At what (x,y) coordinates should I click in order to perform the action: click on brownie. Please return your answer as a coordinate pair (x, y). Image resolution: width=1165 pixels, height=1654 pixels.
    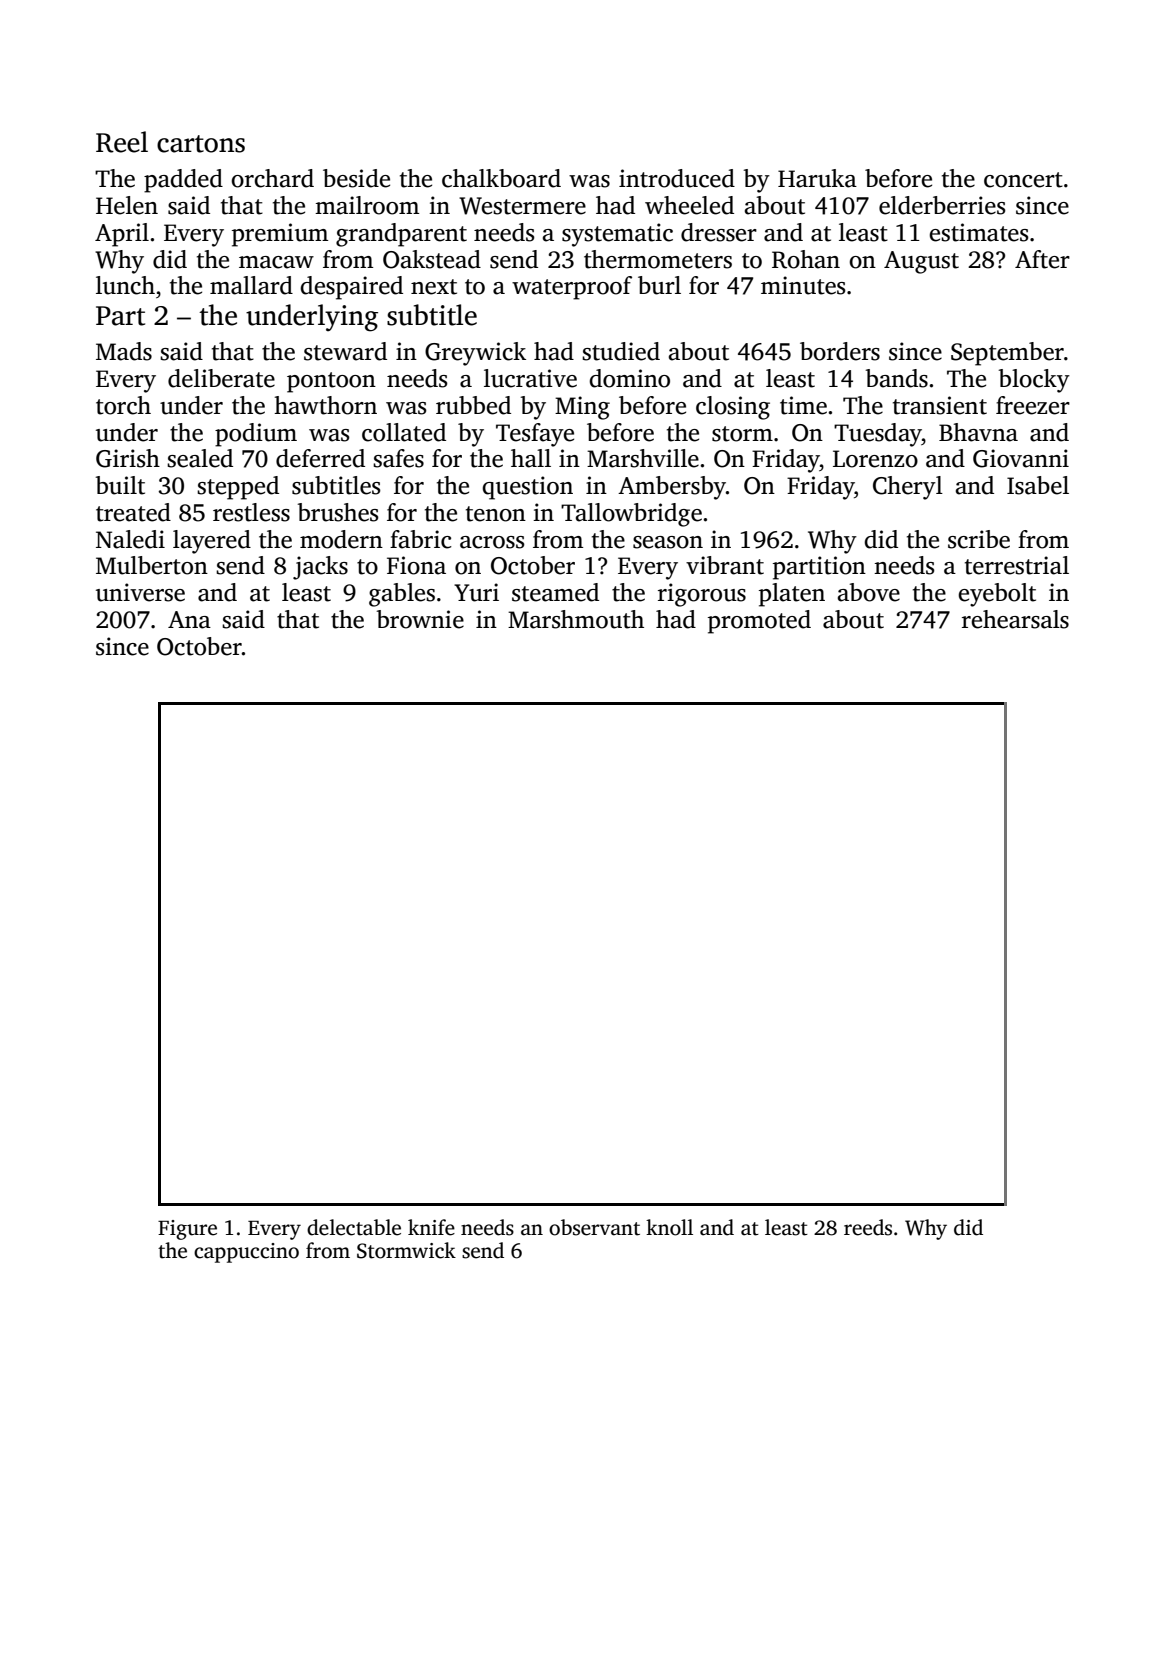
    Looking at the image, I should click on (420, 619).
